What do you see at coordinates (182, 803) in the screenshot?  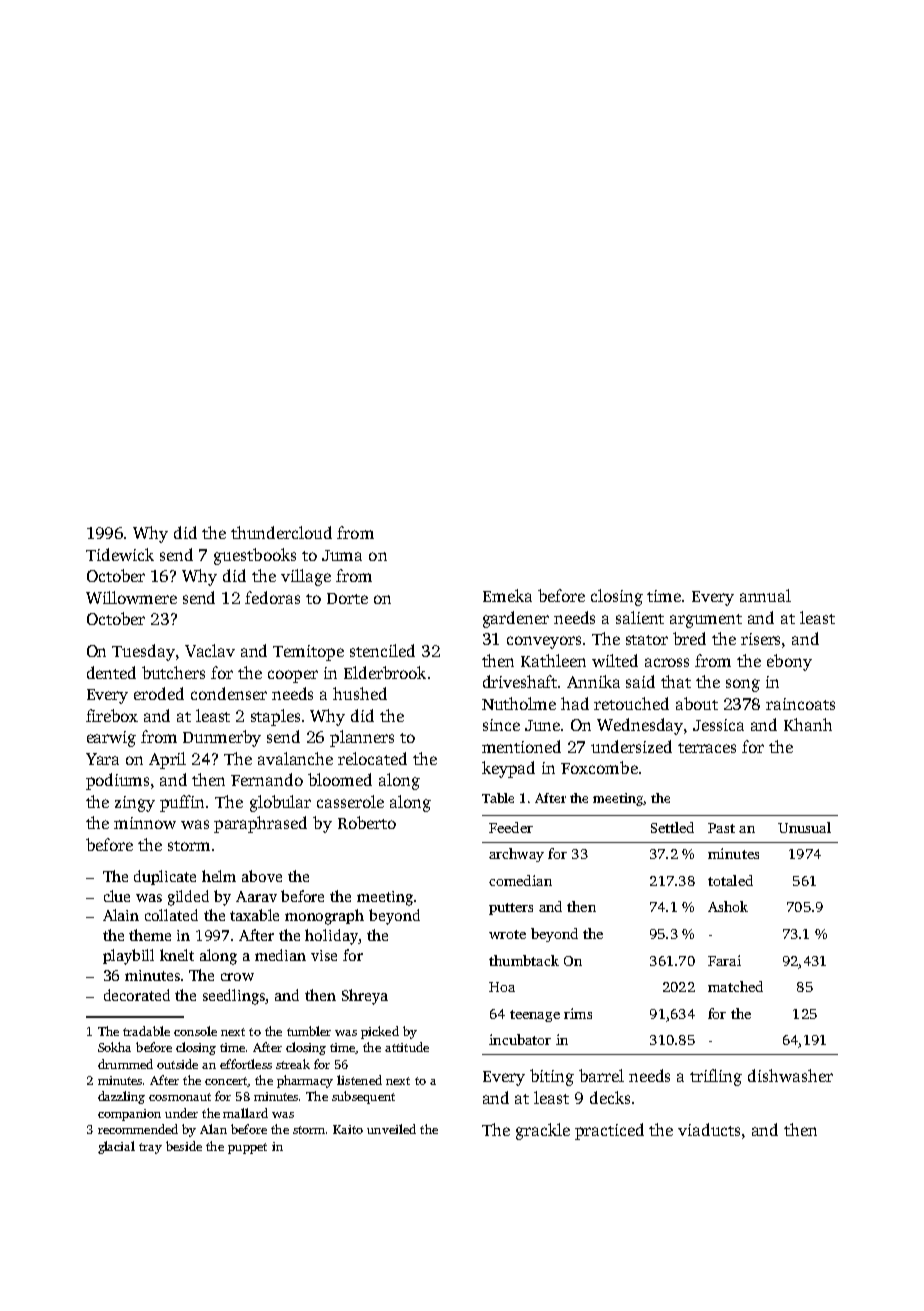 I see `puffin` at bounding box center [182, 803].
